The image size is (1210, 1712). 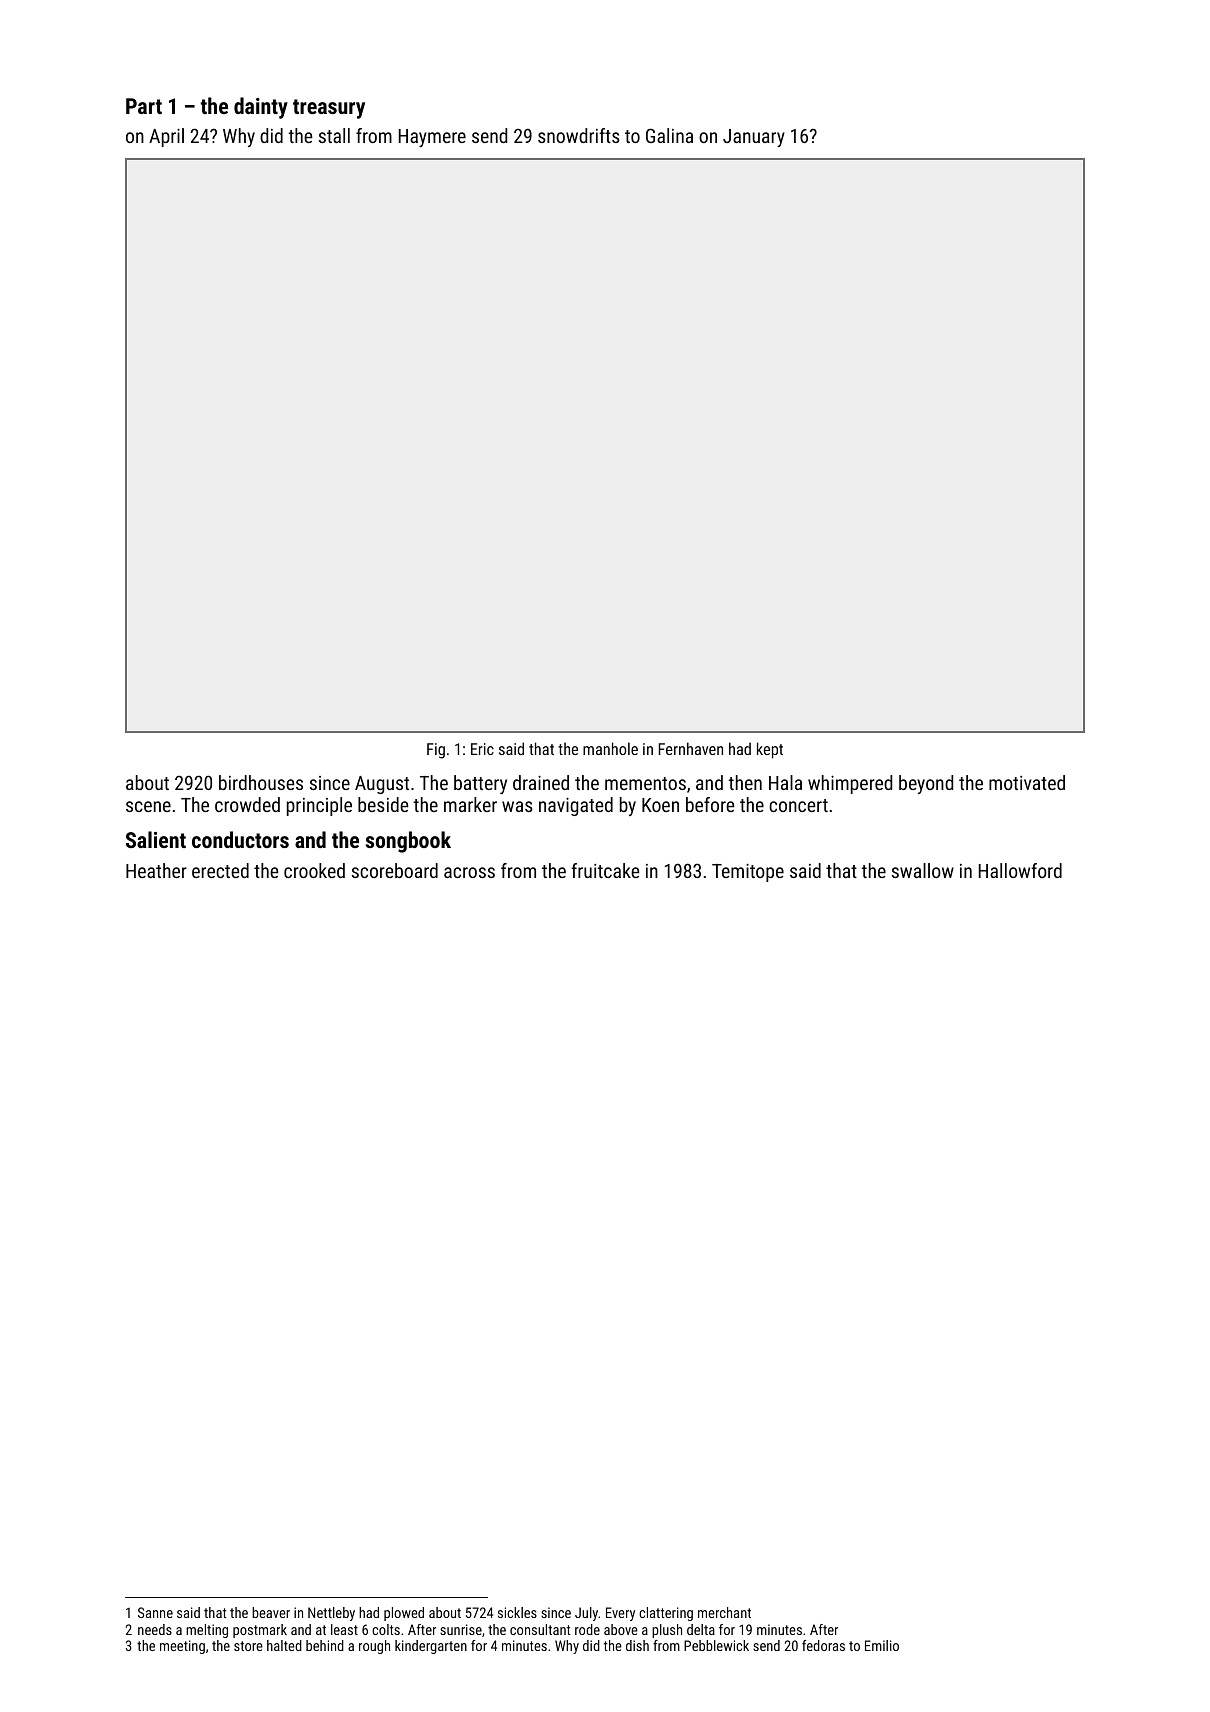 I want to click on store, so click(x=248, y=1646).
